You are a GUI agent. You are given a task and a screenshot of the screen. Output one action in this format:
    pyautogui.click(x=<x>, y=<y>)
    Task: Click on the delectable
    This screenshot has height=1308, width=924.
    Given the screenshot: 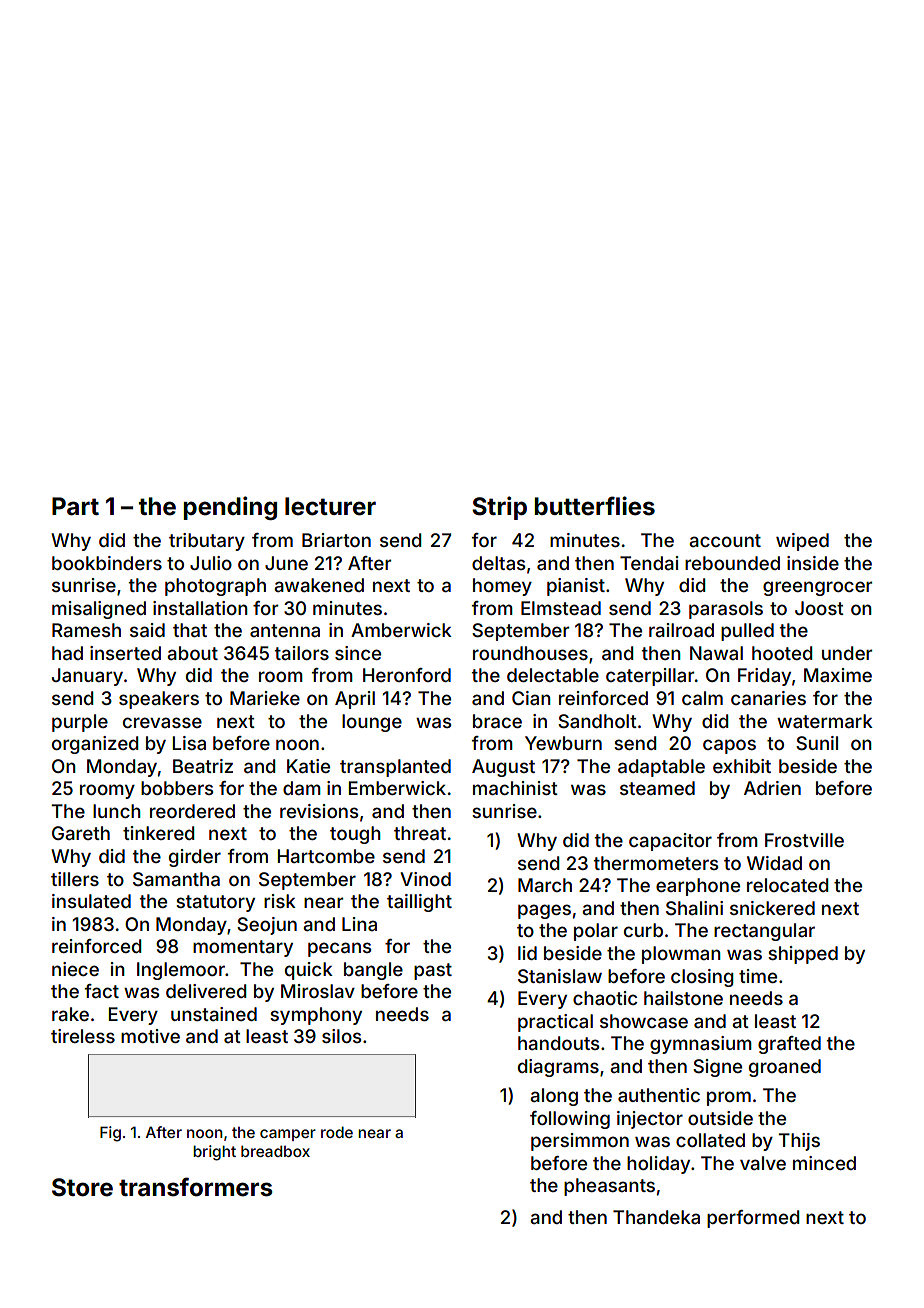 What is the action you would take?
    pyautogui.click(x=553, y=675)
